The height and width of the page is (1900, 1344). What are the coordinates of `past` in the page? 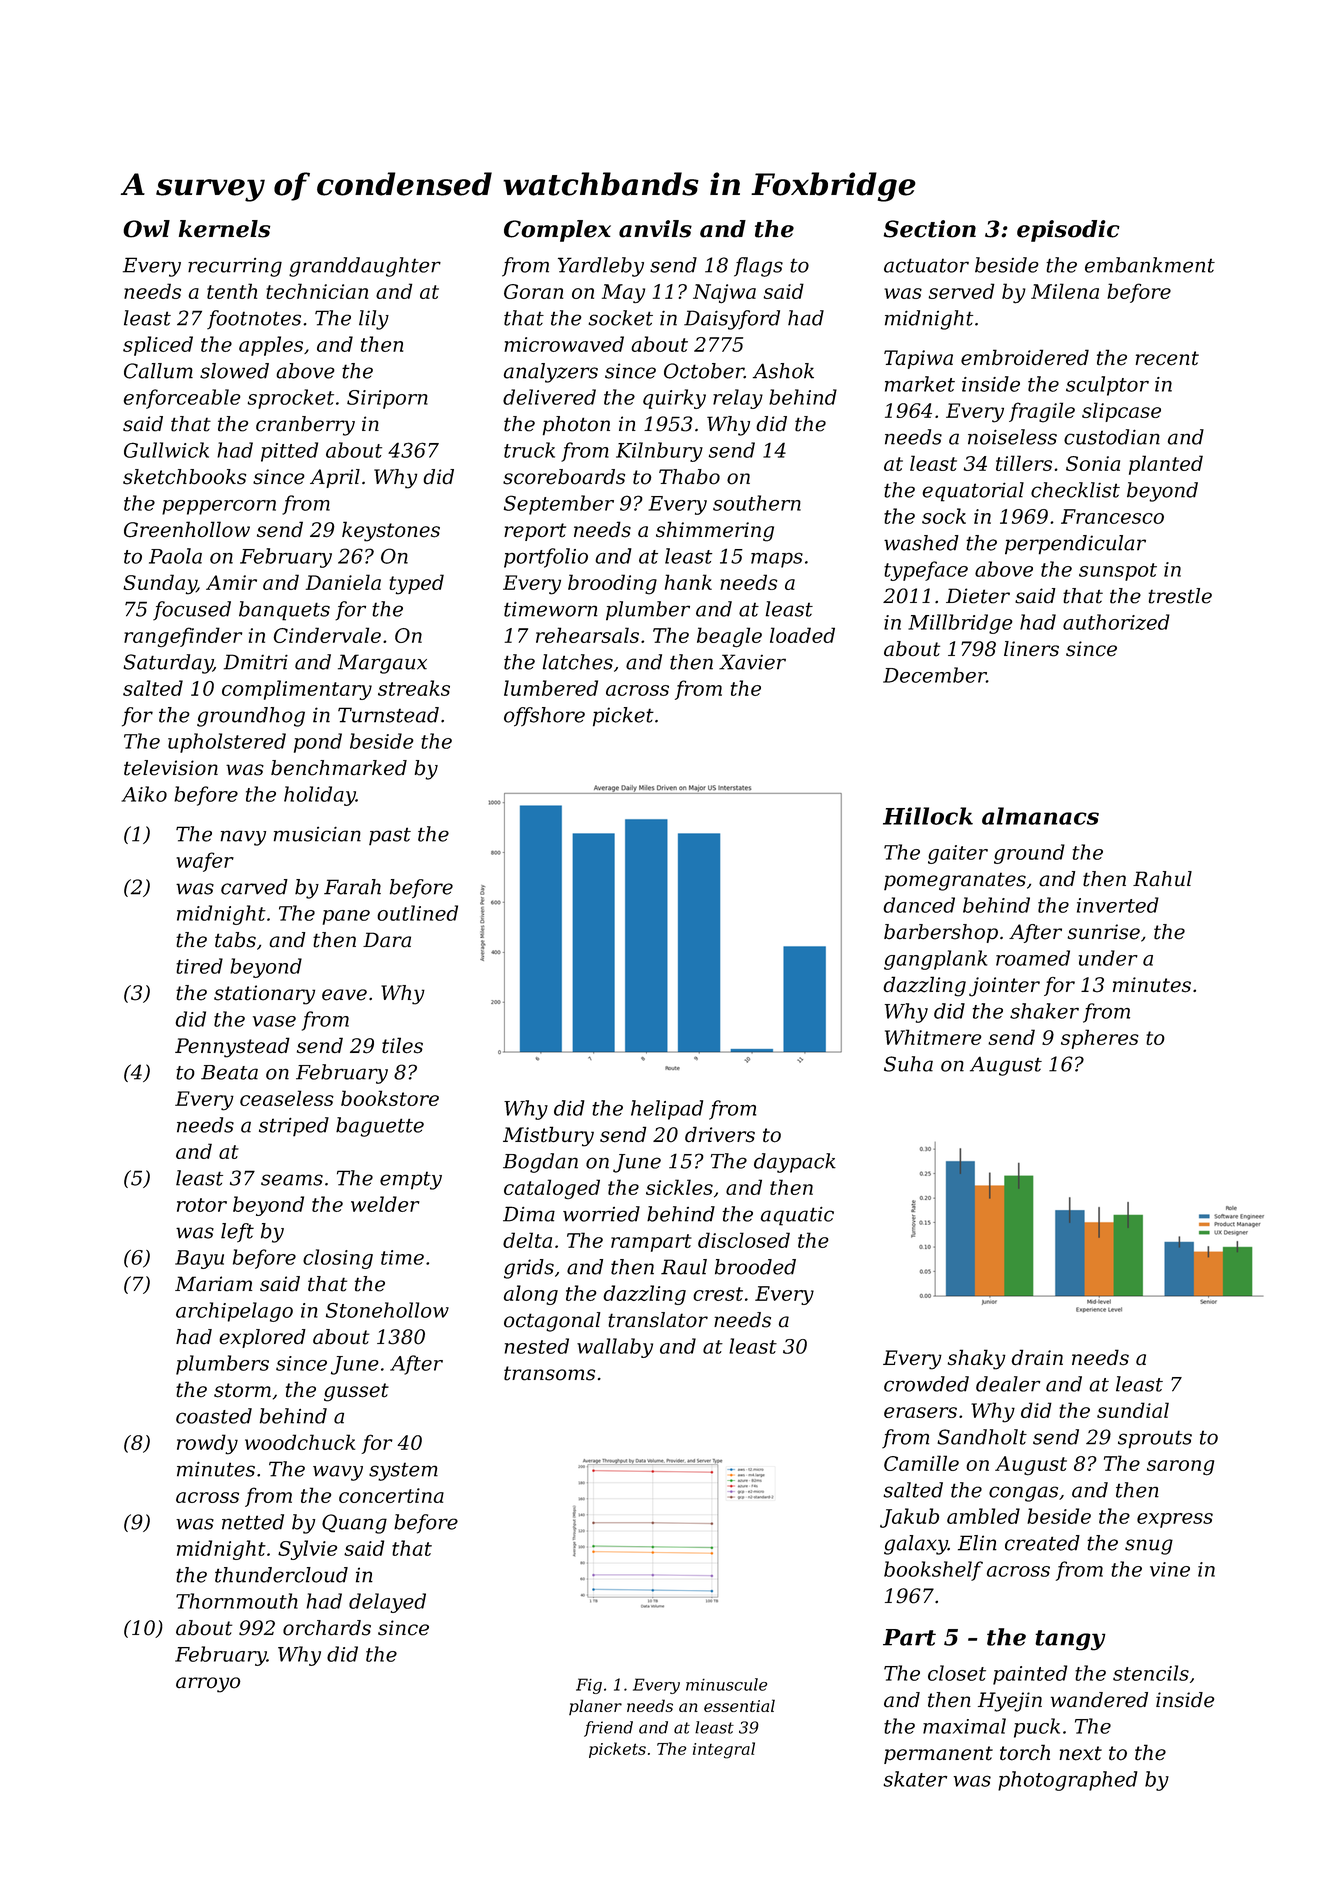 It's located at (390, 836).
